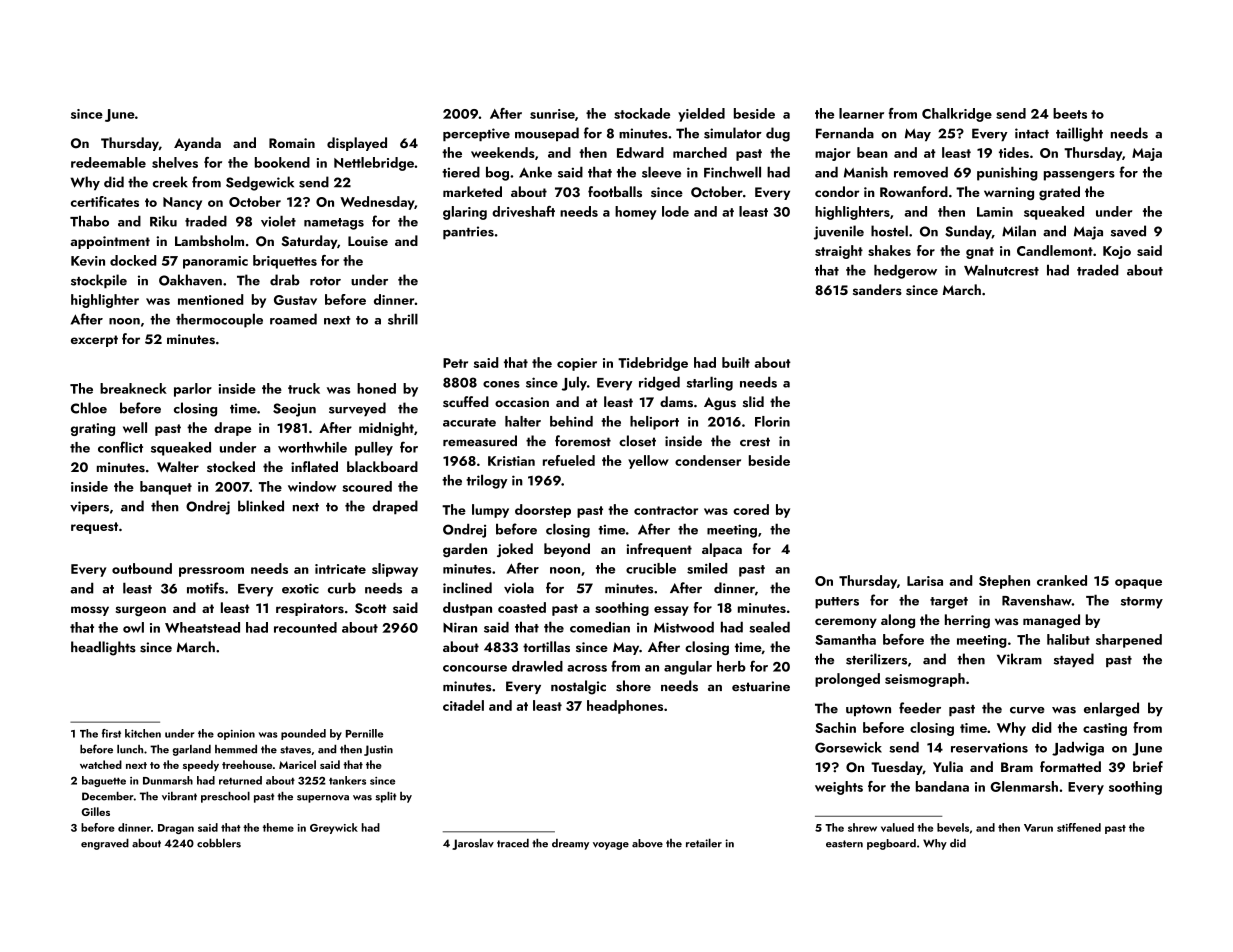 This page has height=952, width=1233. Describe the element at coordinates (753, 401) in the page. I see `slid` at that location.
